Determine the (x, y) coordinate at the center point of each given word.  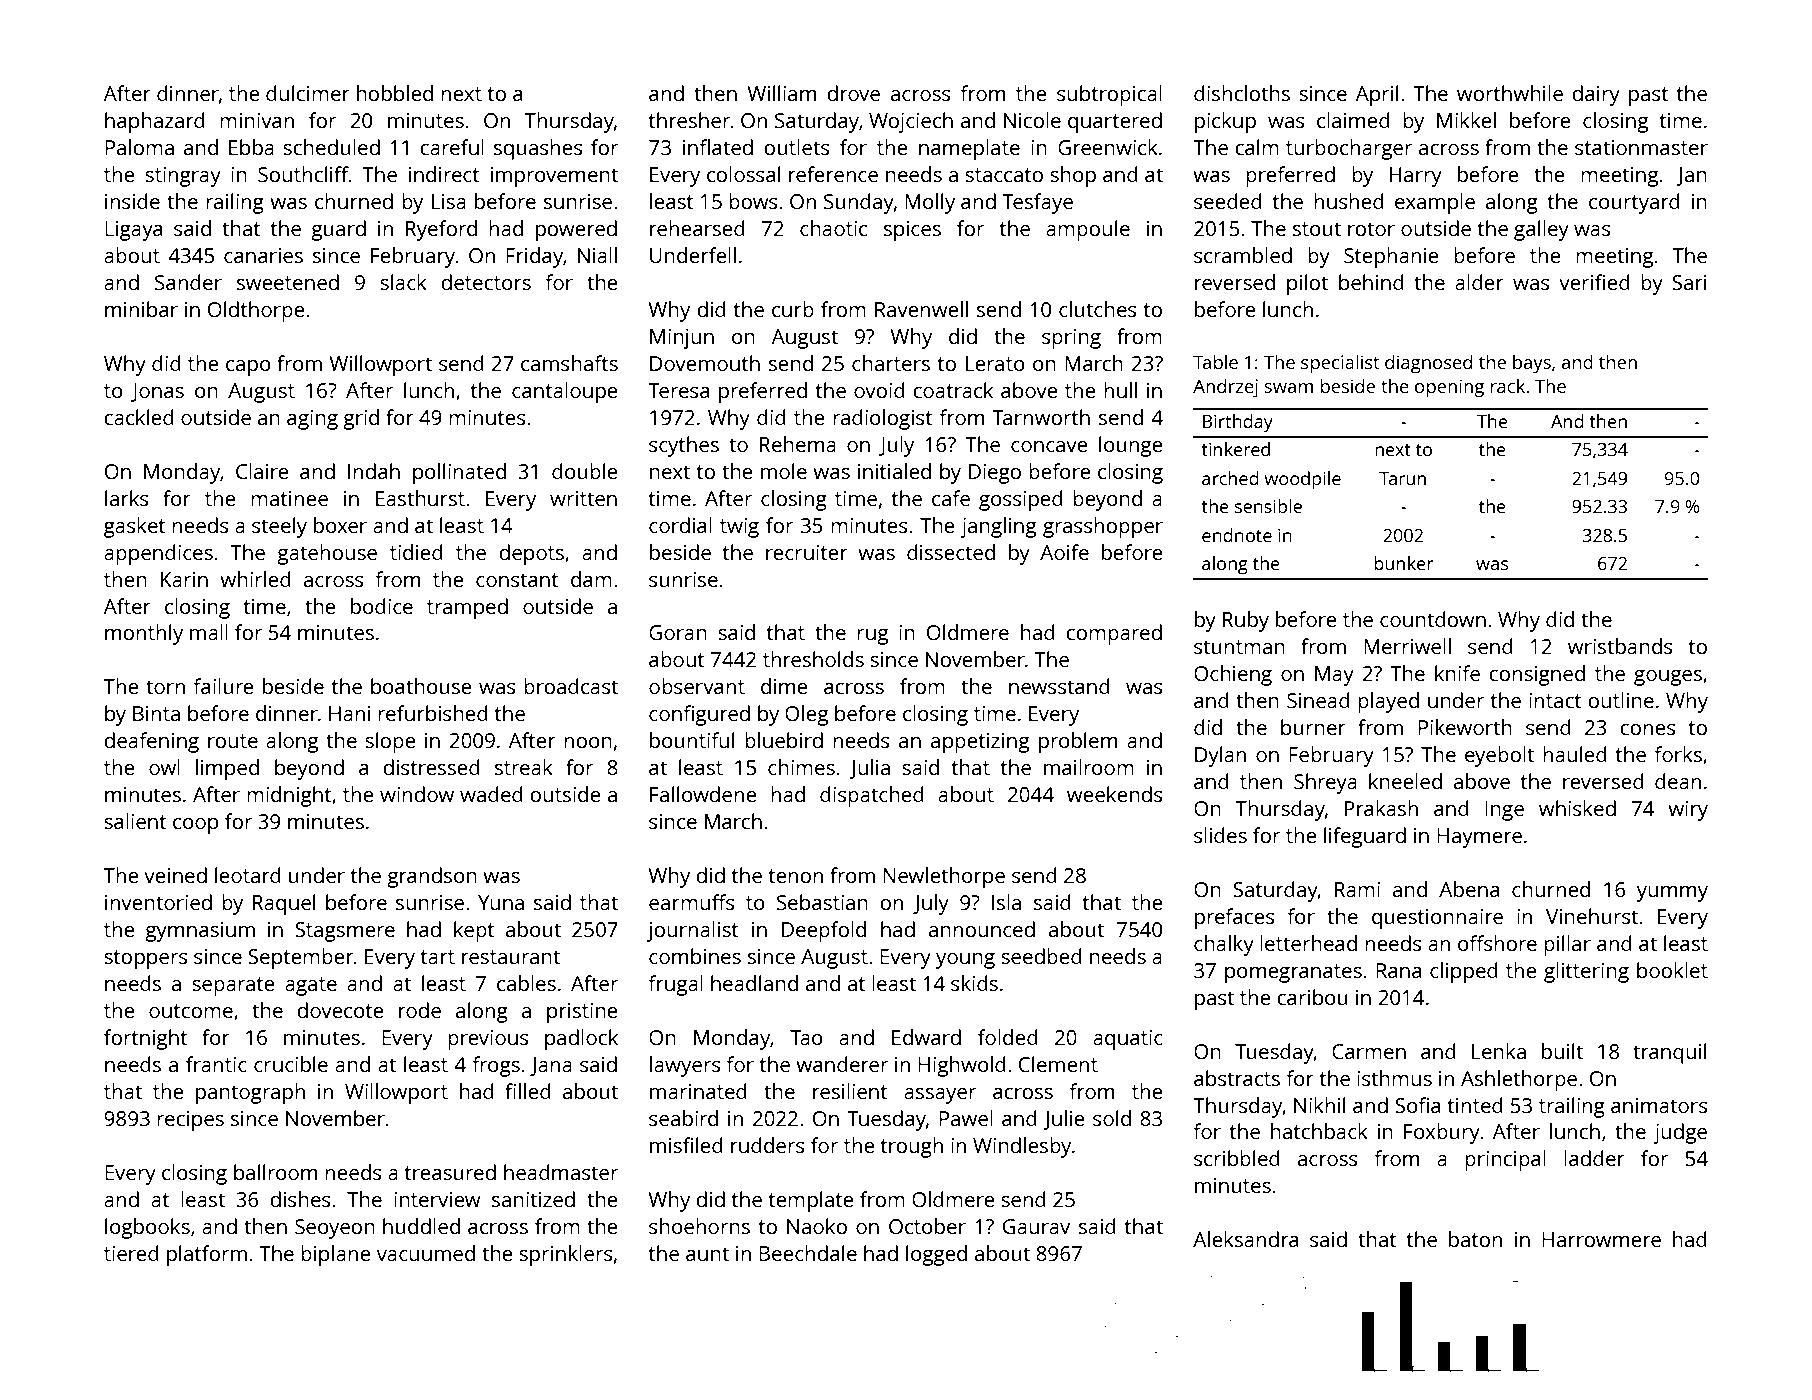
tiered (131, 1253)
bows (753, 201)
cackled (139, 417)
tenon (796, 876)
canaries (263, 255)
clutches (1098, 309)
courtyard (1634, 203)
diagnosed (1428, 364)
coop (195, 826)
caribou (1312, 997)
